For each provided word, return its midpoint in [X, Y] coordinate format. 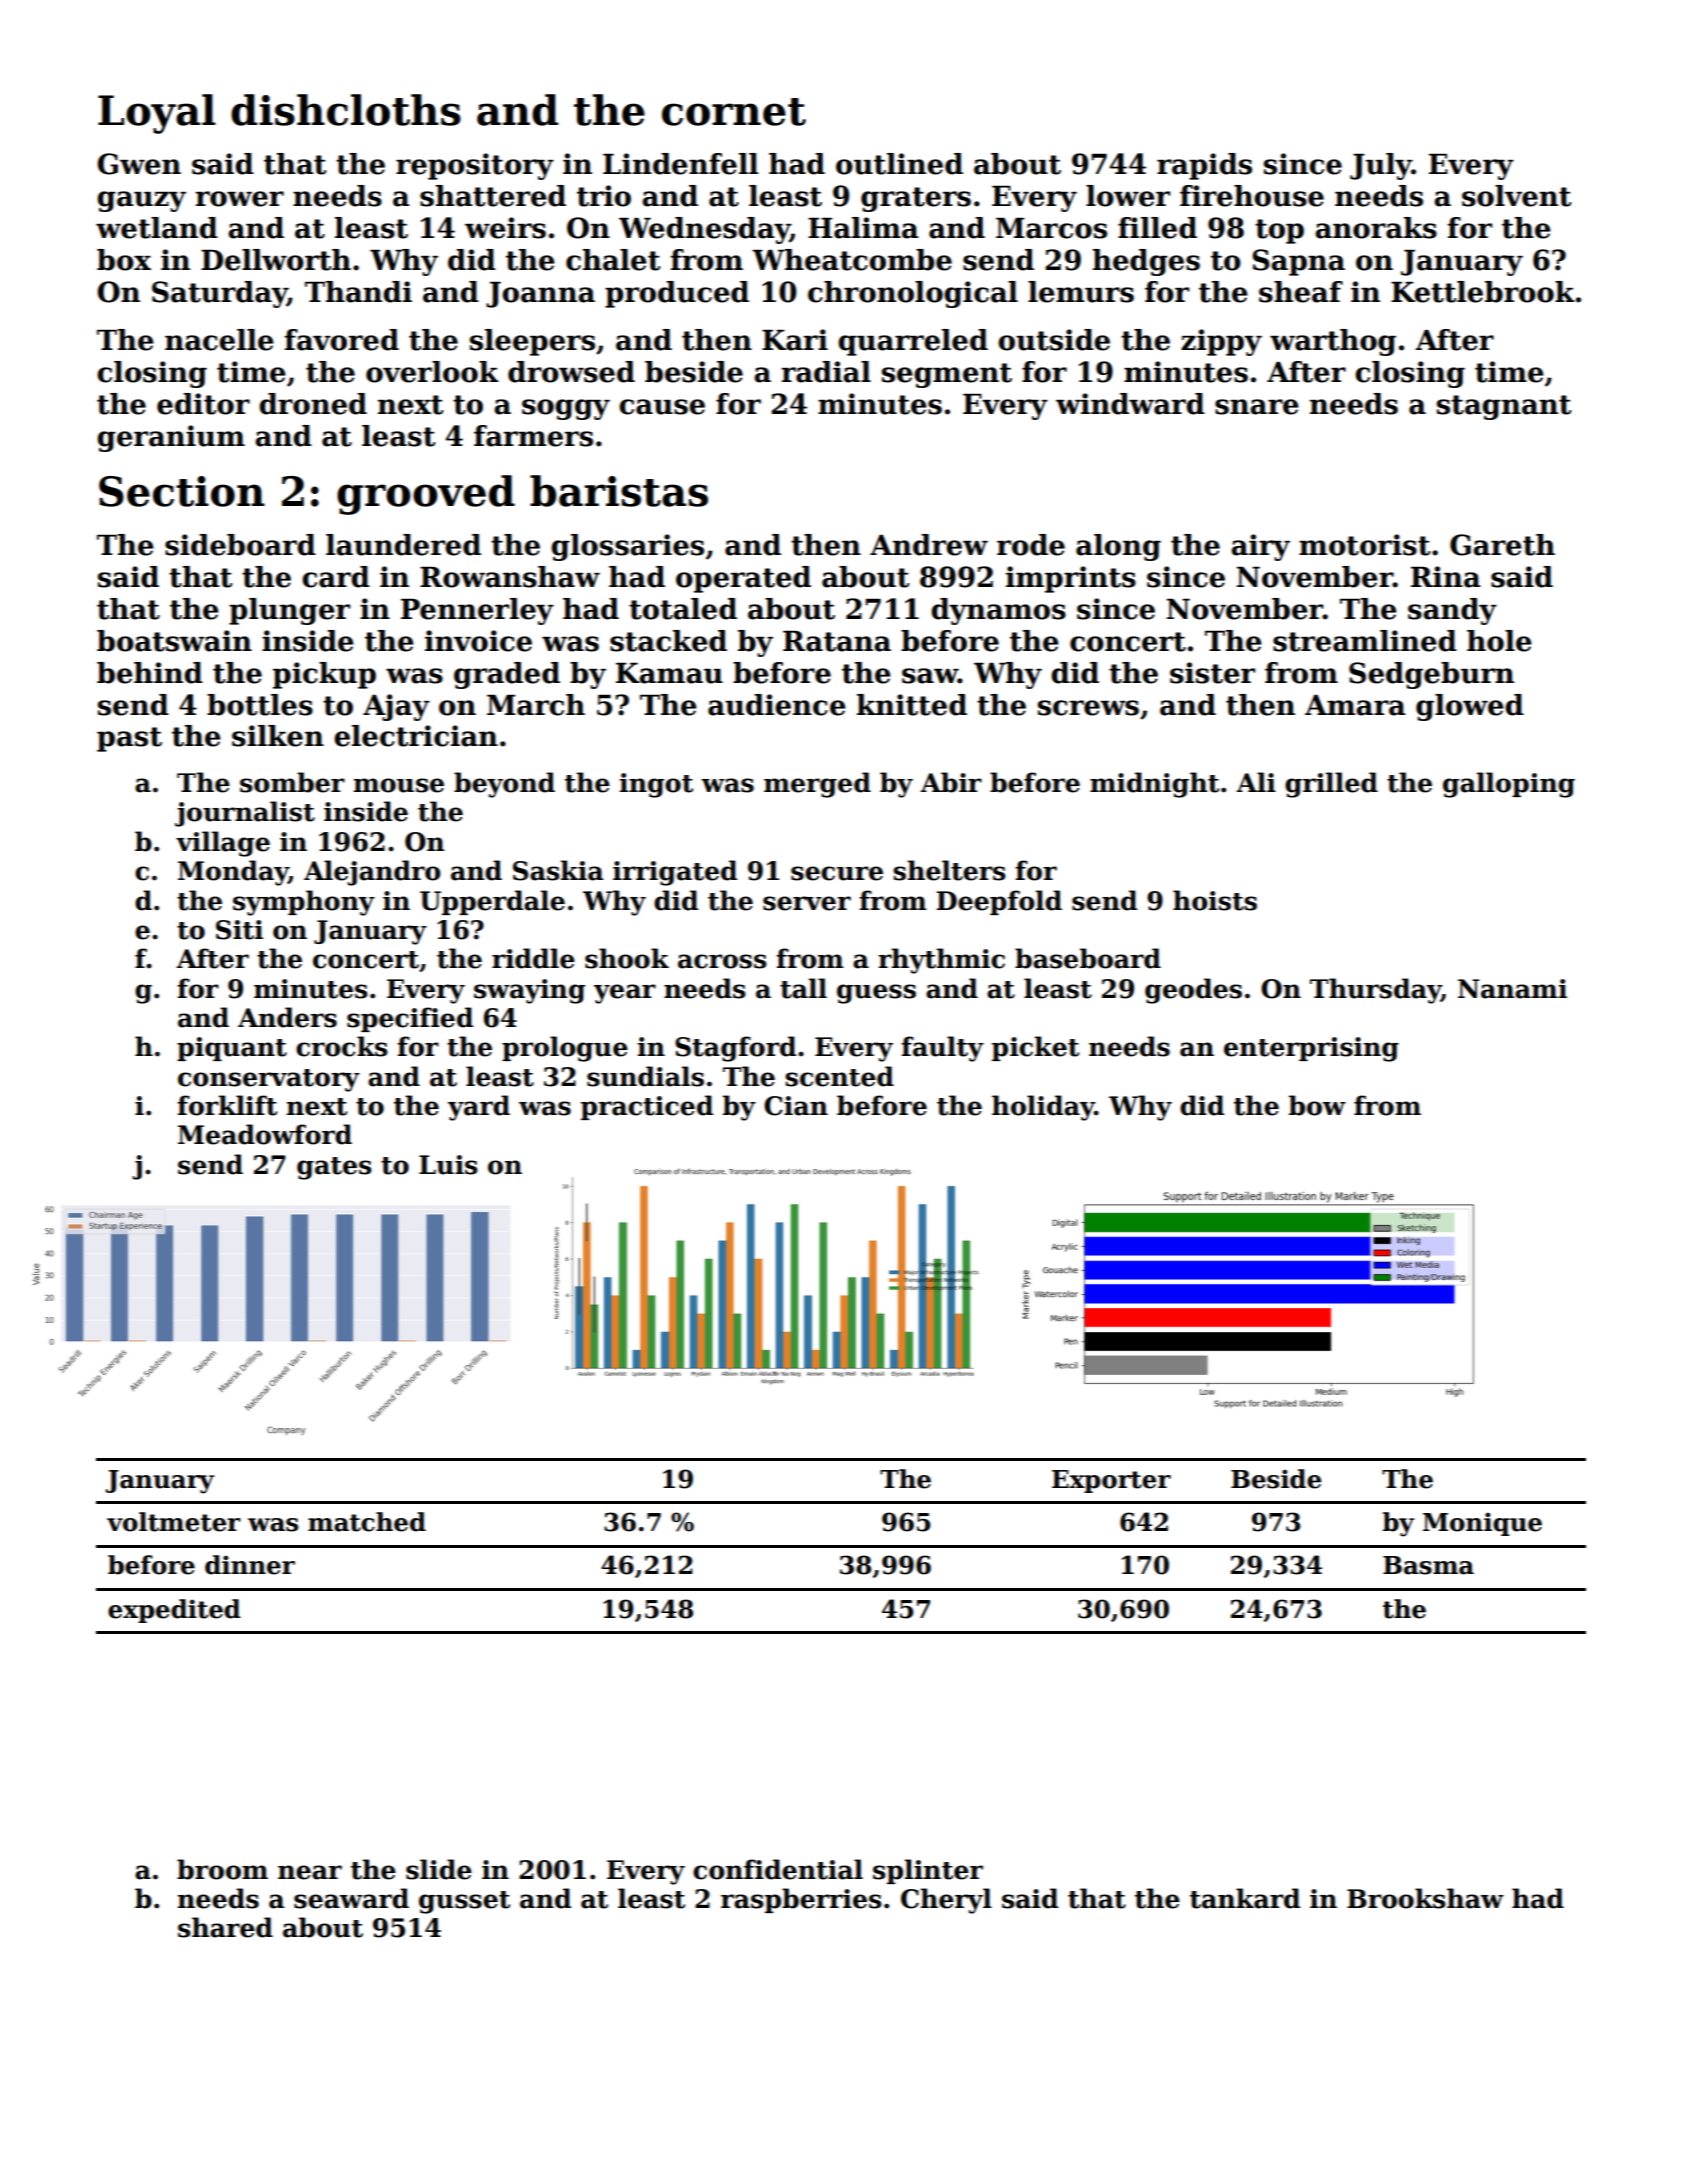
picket [1035, 1048]
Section [182, 491]
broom [222, 1869]
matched [367, 1522]
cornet [734, 112]
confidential [778, 1869]
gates [334, 1168]
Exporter [1111, 1481]
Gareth [1502, 545]
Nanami [1512, 989]
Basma [1428, 1565]
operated [743, 579]
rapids [1204, 166]
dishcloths [346, 110]
